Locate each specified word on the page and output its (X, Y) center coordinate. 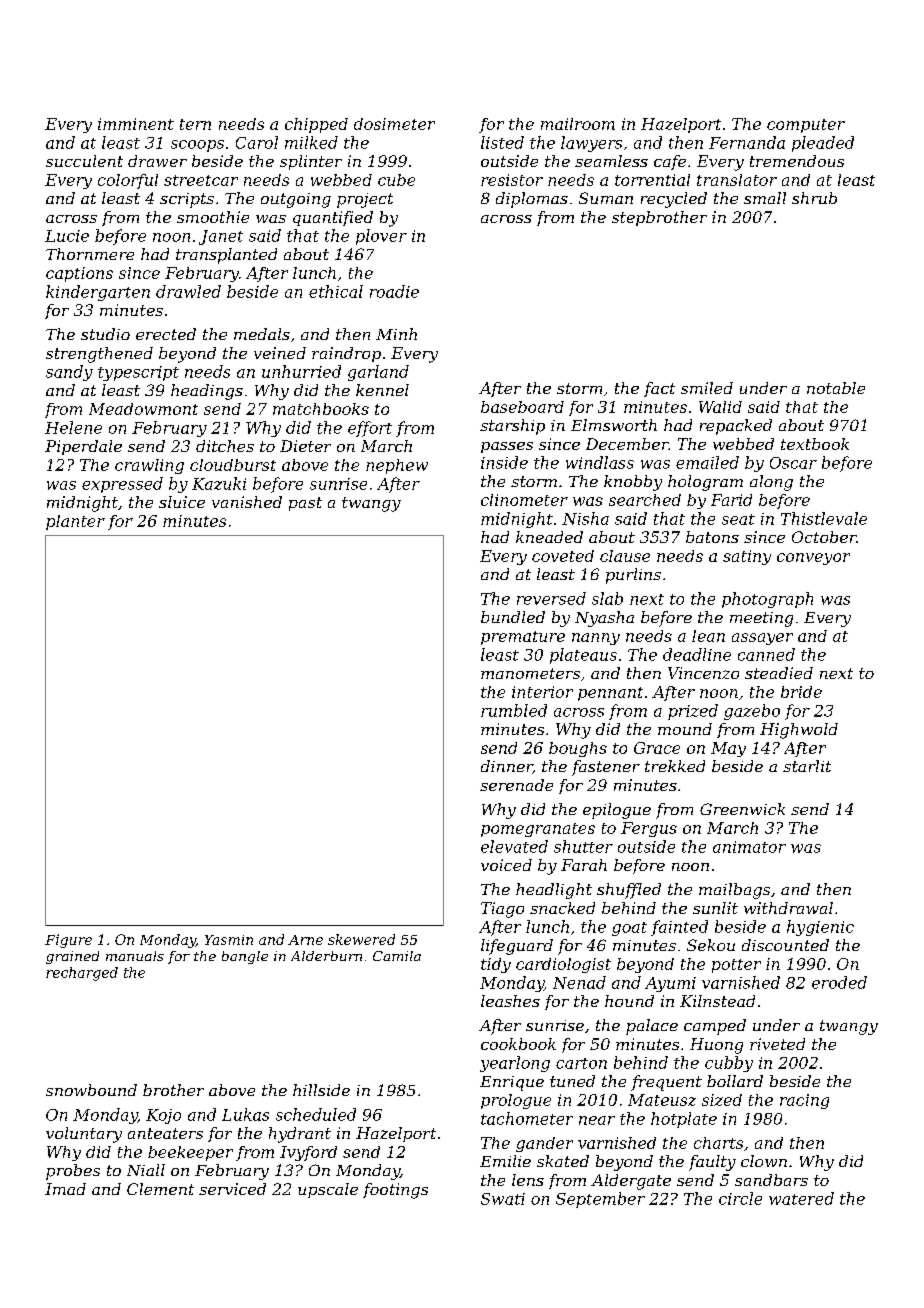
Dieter (305, 446)
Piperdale (83, 447)
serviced (232, 1189)
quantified (333, 218)
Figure (68, 941)
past (305, 504)
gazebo (752, 712)
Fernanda (747, 142)
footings (395, 1191)
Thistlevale (824, 518)
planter (75, 522)
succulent (84, 161)
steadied (779, 673)
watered (801, 1198)
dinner (507, 767)
